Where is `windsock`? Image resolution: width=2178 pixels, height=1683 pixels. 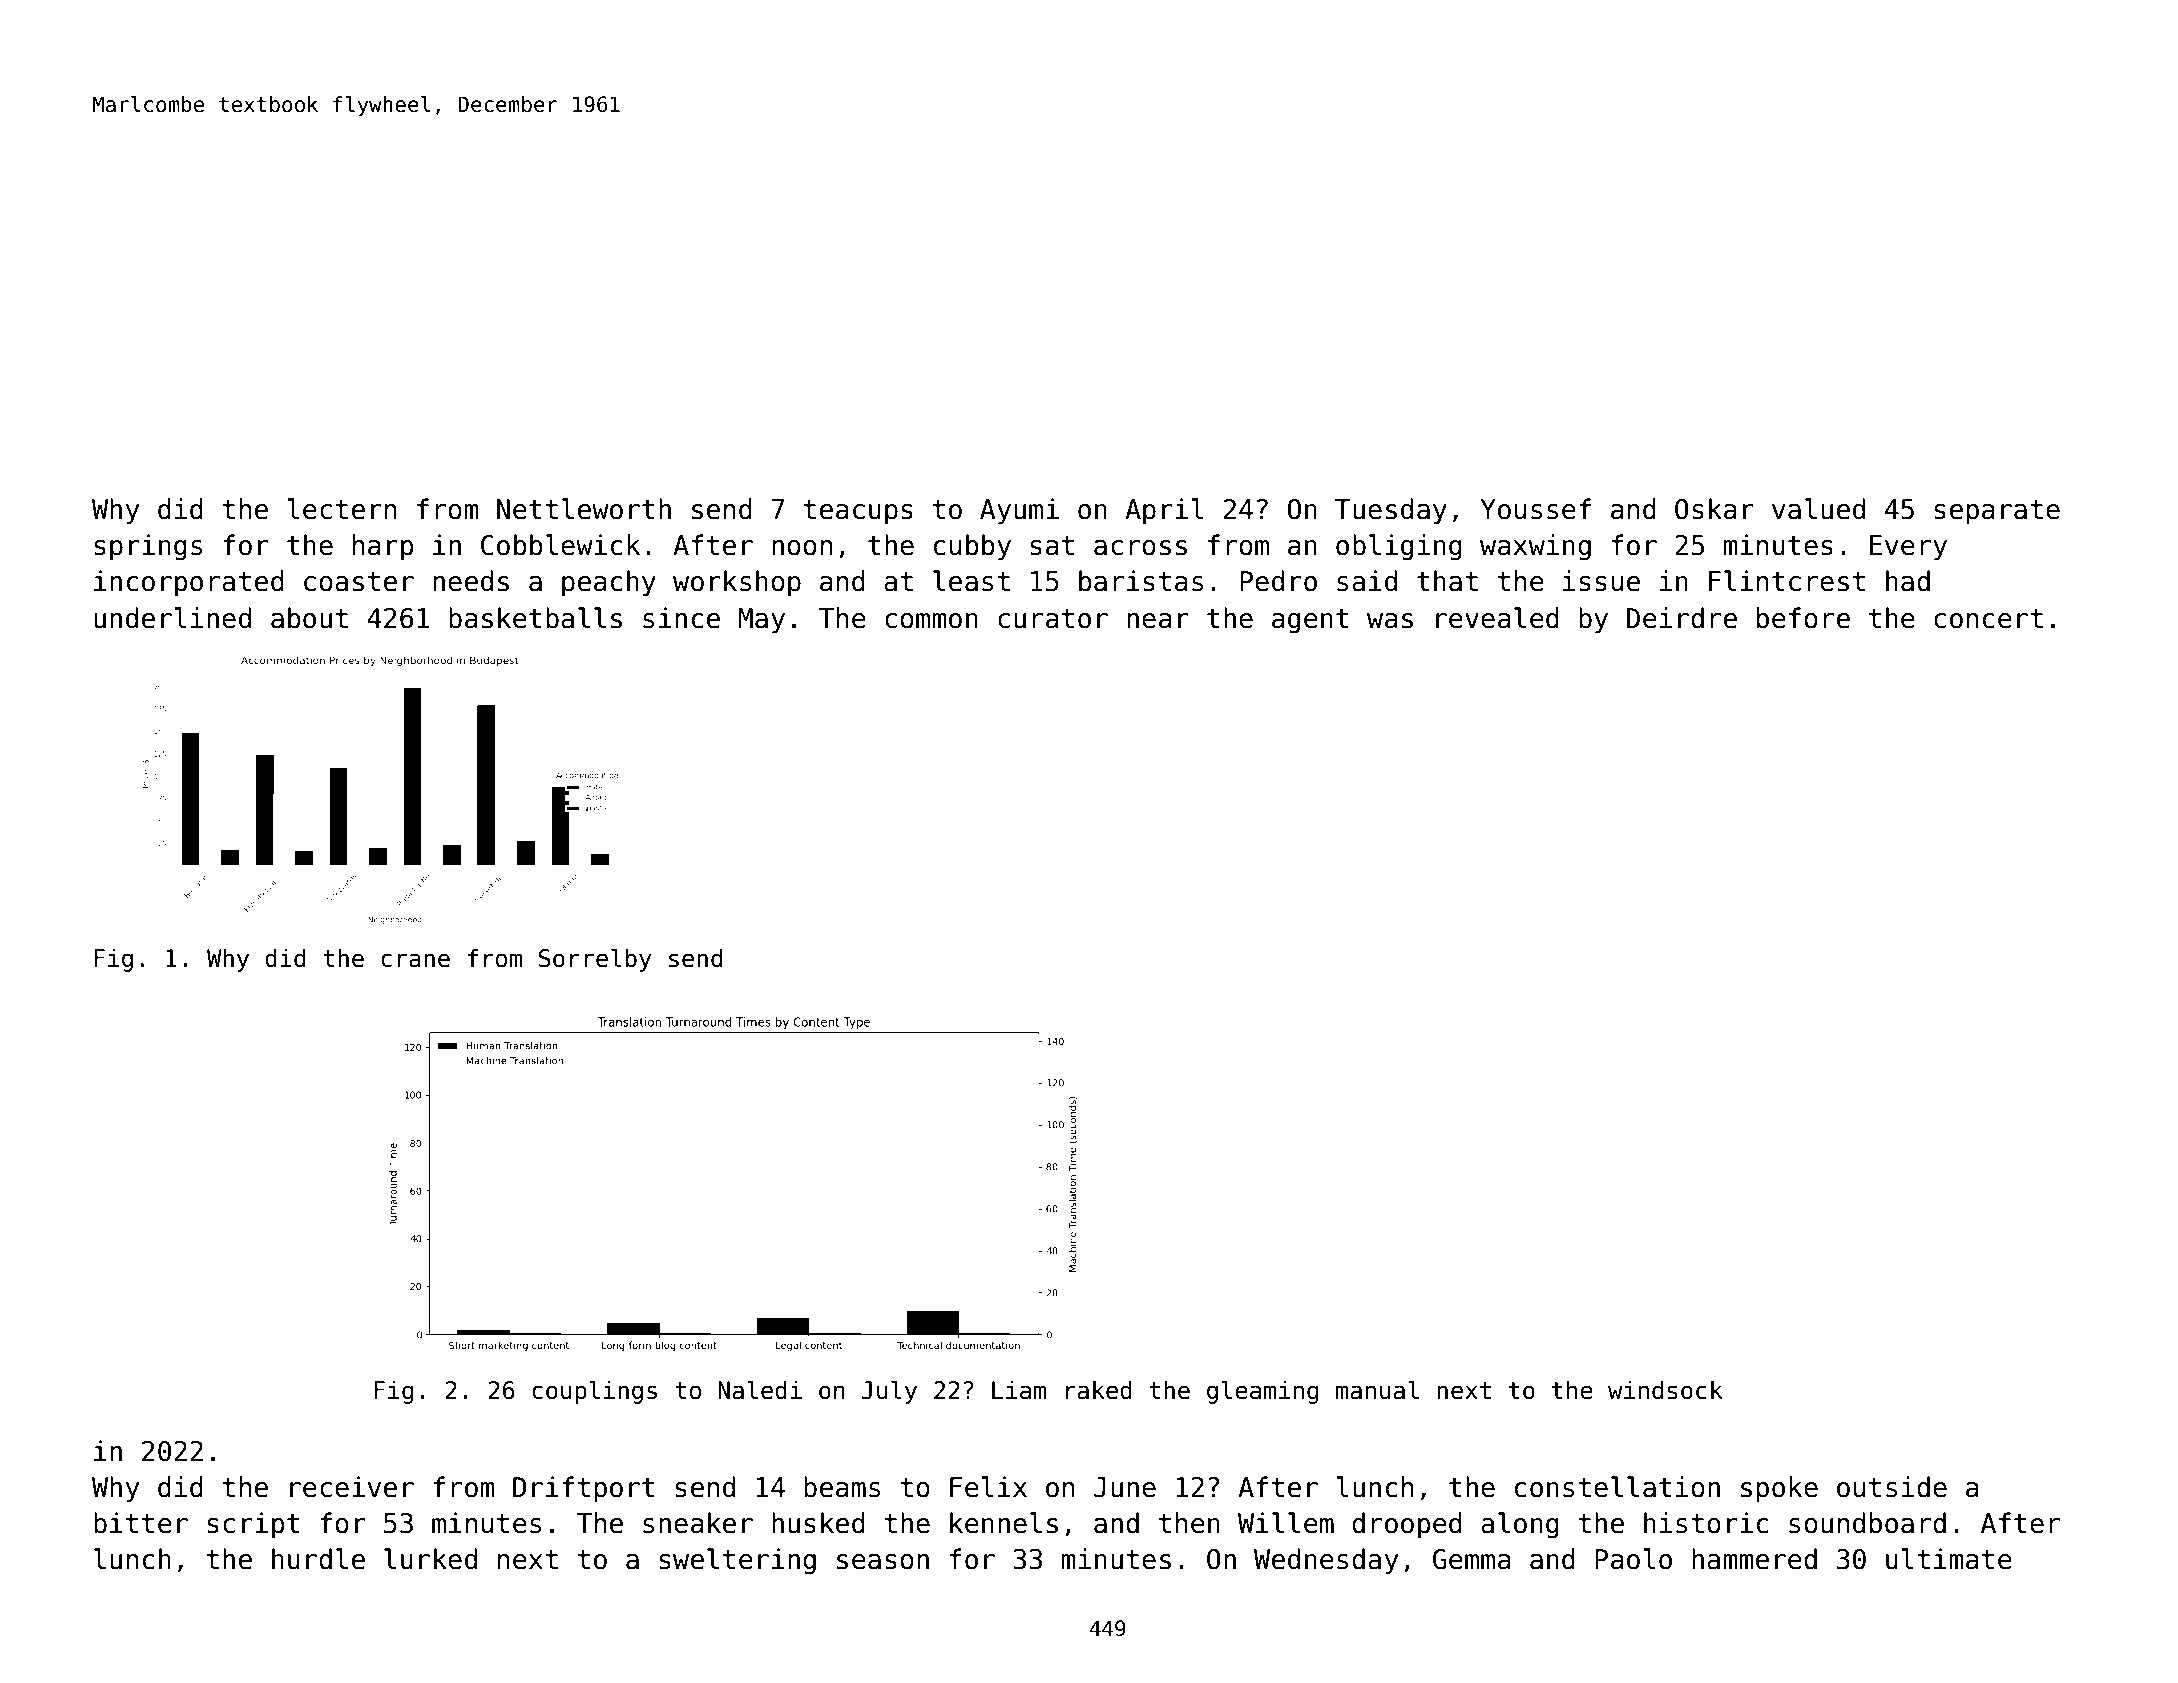
windsock is located at coordinates (1665, 1390).
